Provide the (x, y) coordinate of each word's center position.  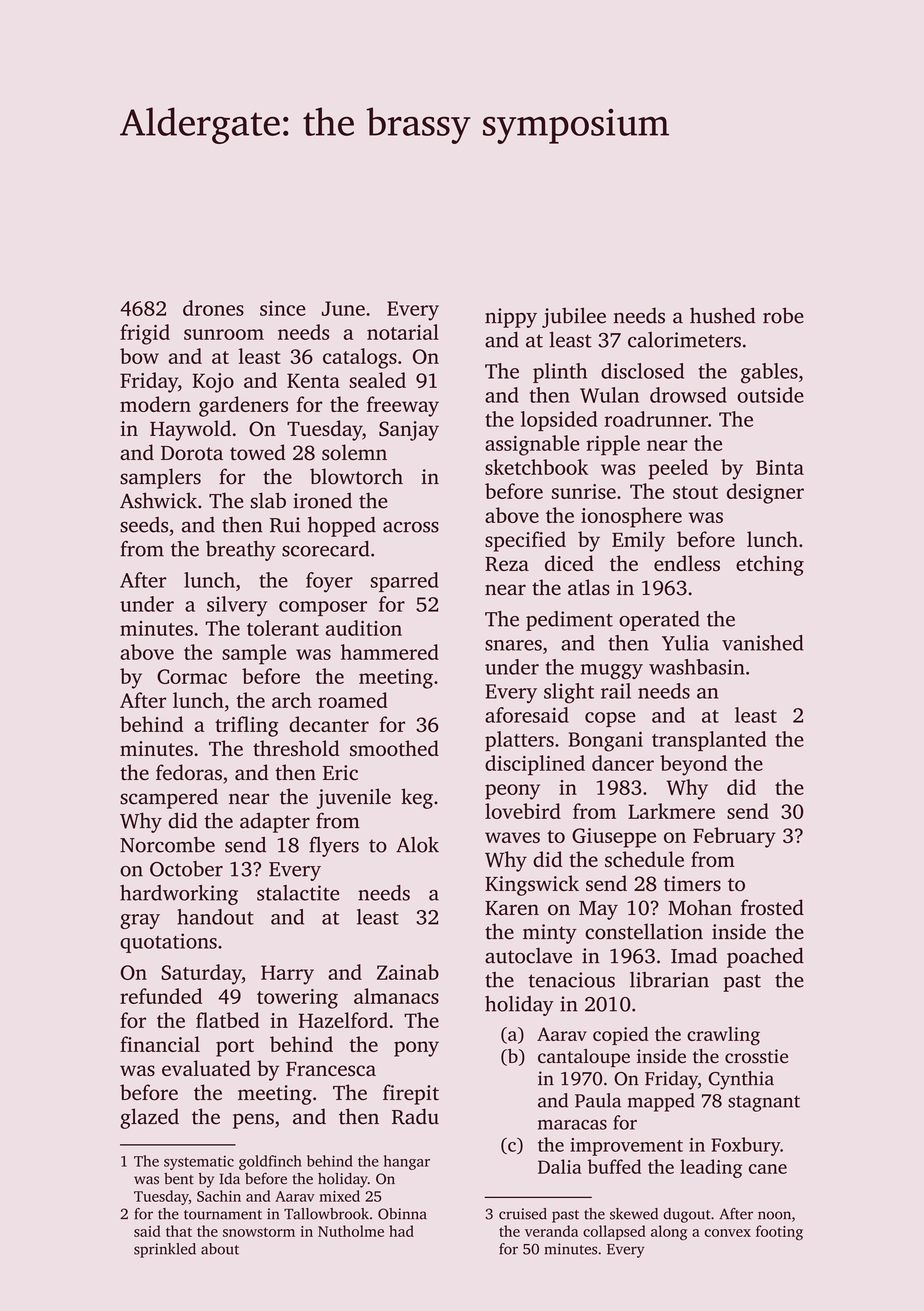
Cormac (192, 676)
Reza (507, 564)
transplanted (709, 741)
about (220, 1249)
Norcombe (167, 844)
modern (155, 404)
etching (770, 565)
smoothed (394, 748)
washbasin (697, 667)
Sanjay (409, 431)
